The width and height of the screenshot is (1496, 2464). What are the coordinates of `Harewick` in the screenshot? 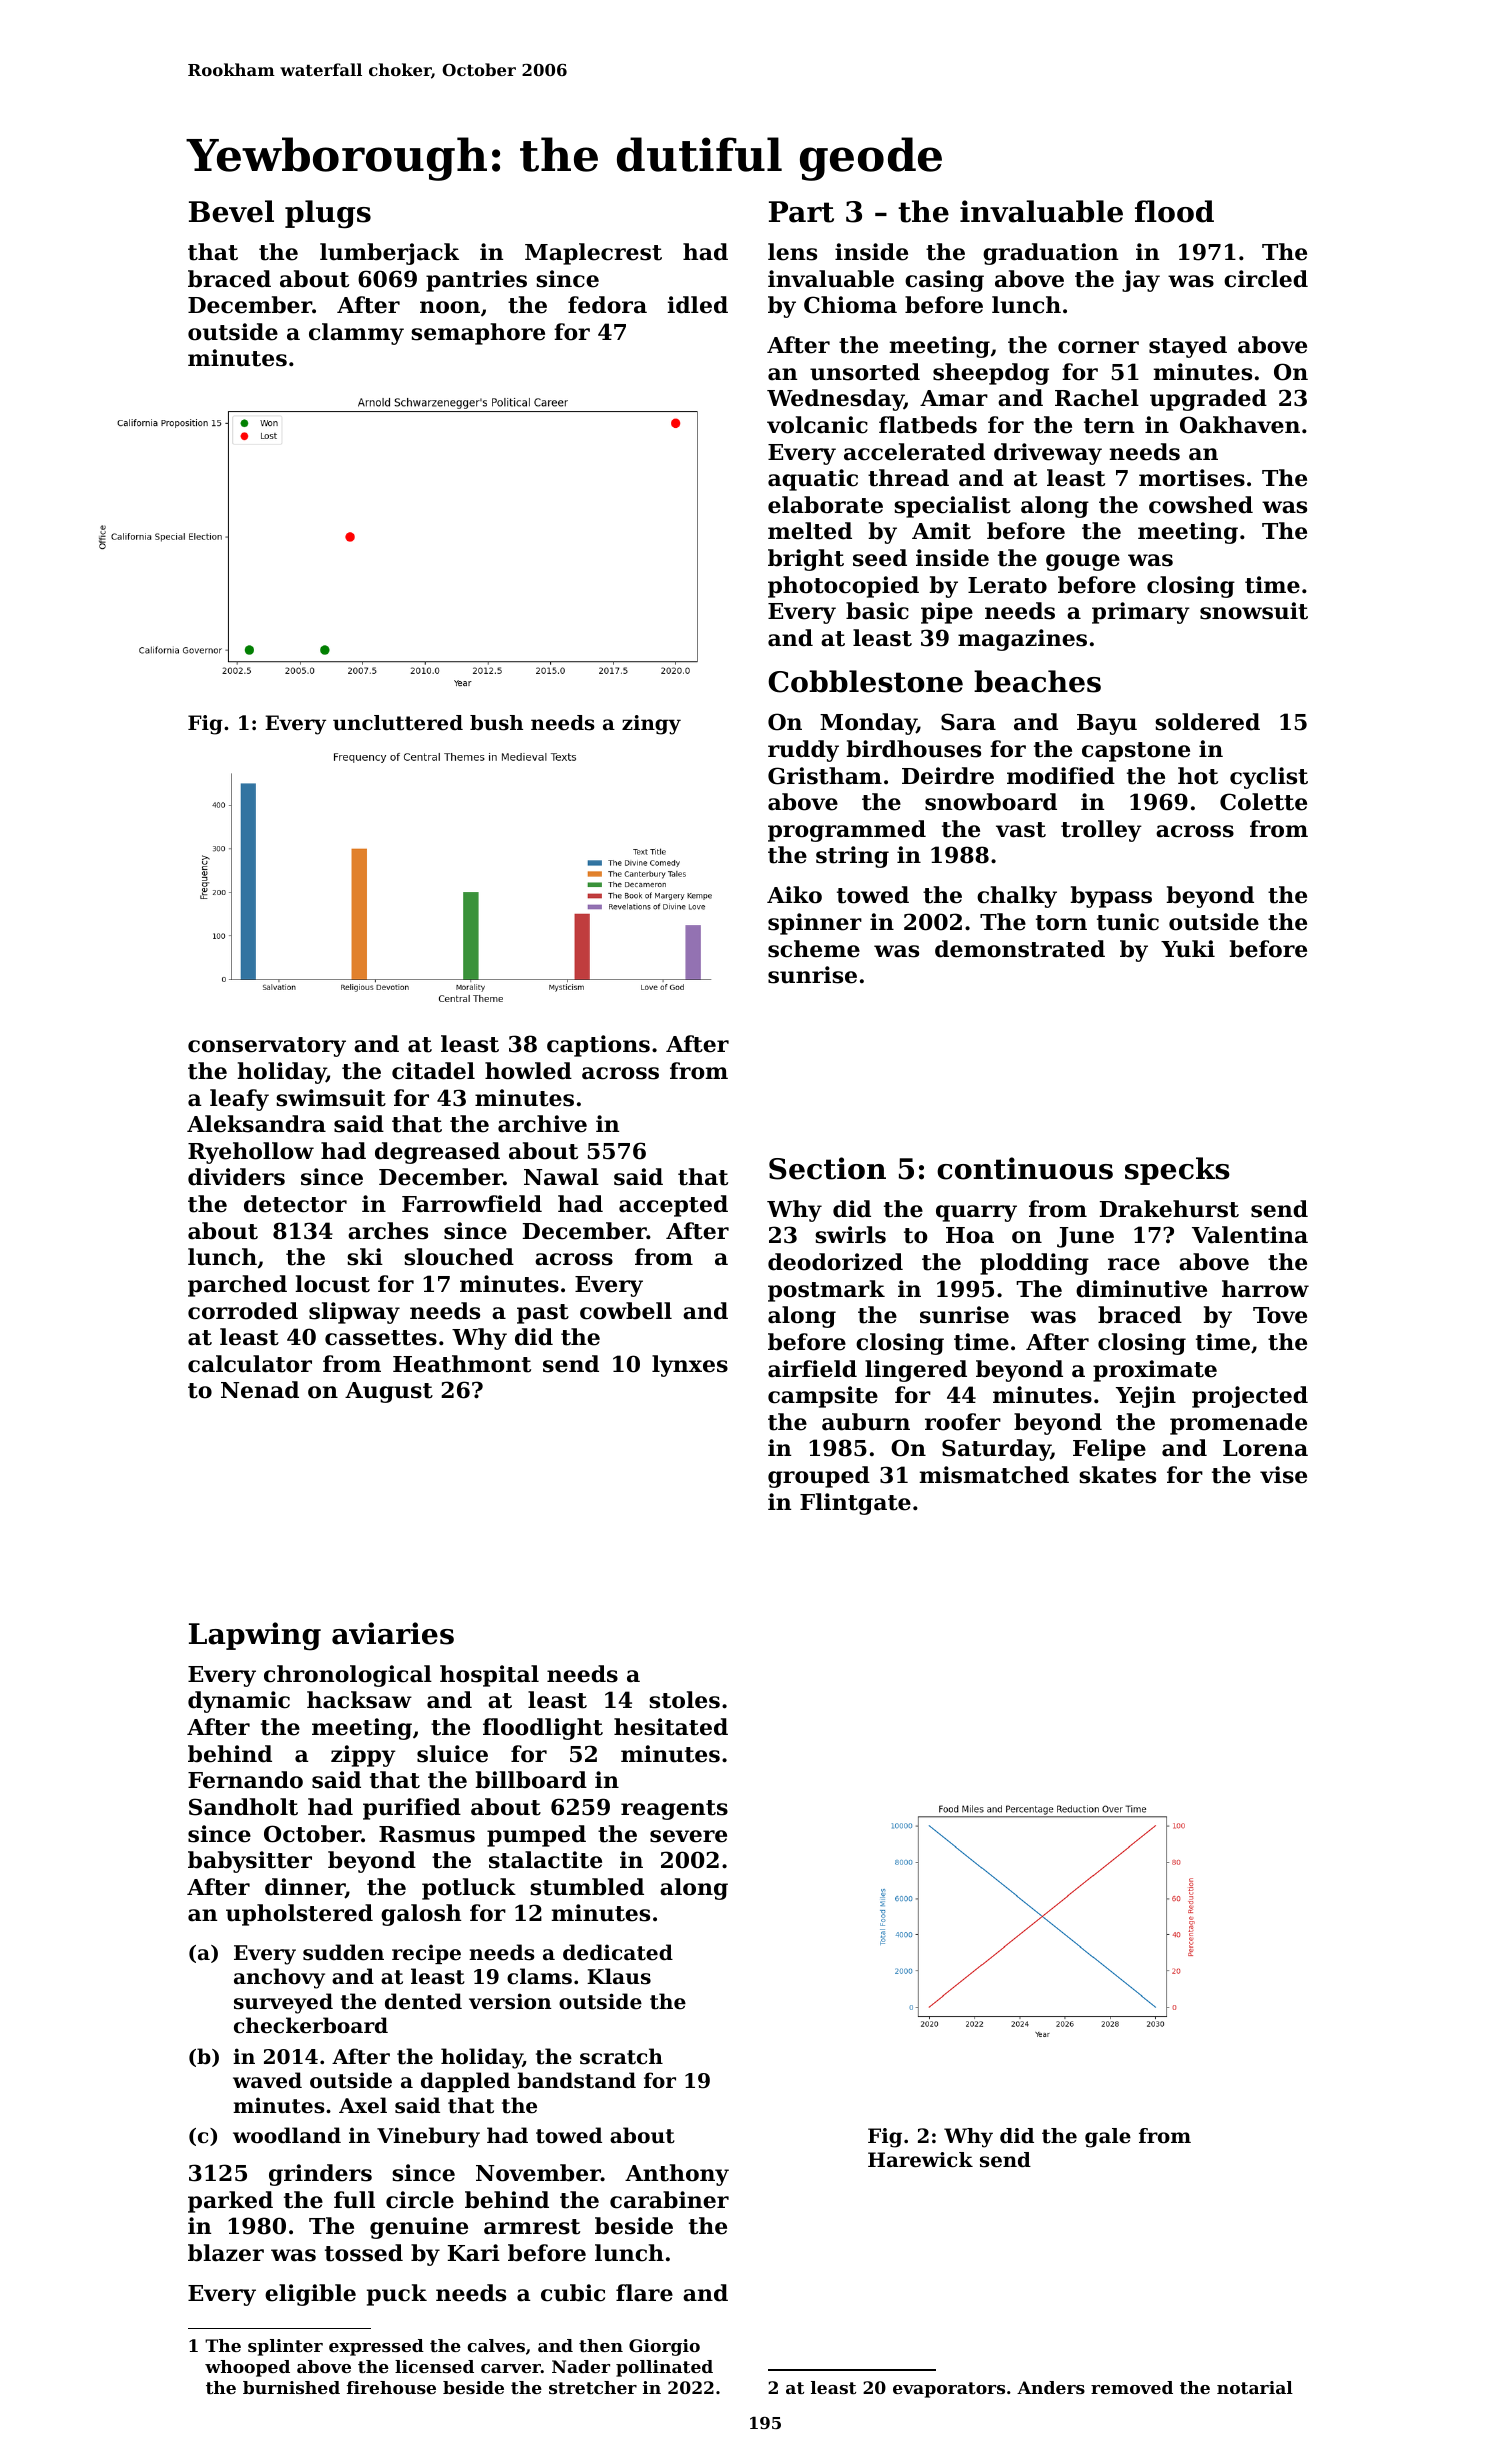 It's located at (920, 2160).
